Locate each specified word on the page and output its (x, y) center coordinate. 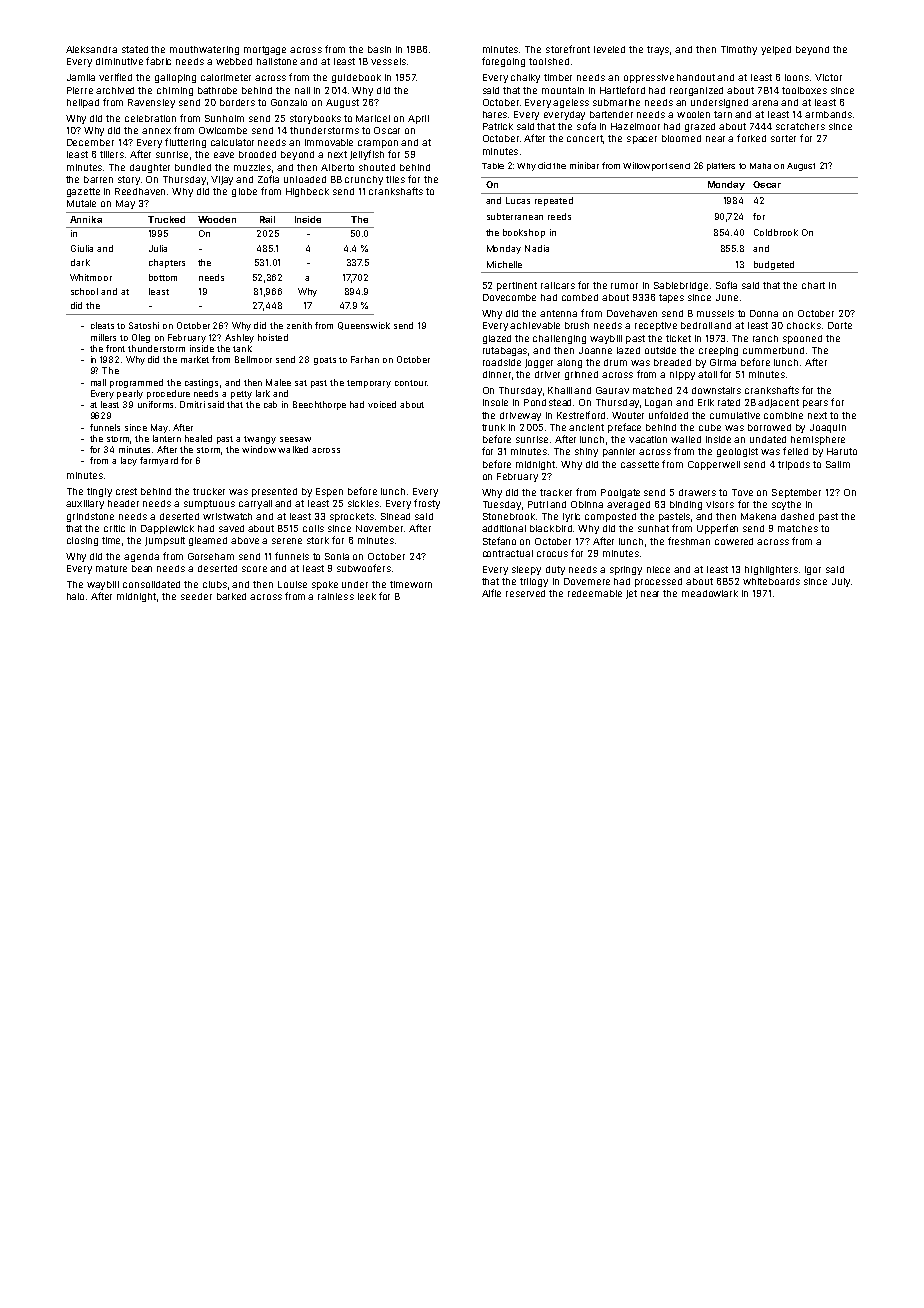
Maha (760, 166)
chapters (167, 263)
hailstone (277, 61)
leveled (609, 49)
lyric (571, 517)
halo (75, 596)
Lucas (518, 200)
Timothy (739, 50)
